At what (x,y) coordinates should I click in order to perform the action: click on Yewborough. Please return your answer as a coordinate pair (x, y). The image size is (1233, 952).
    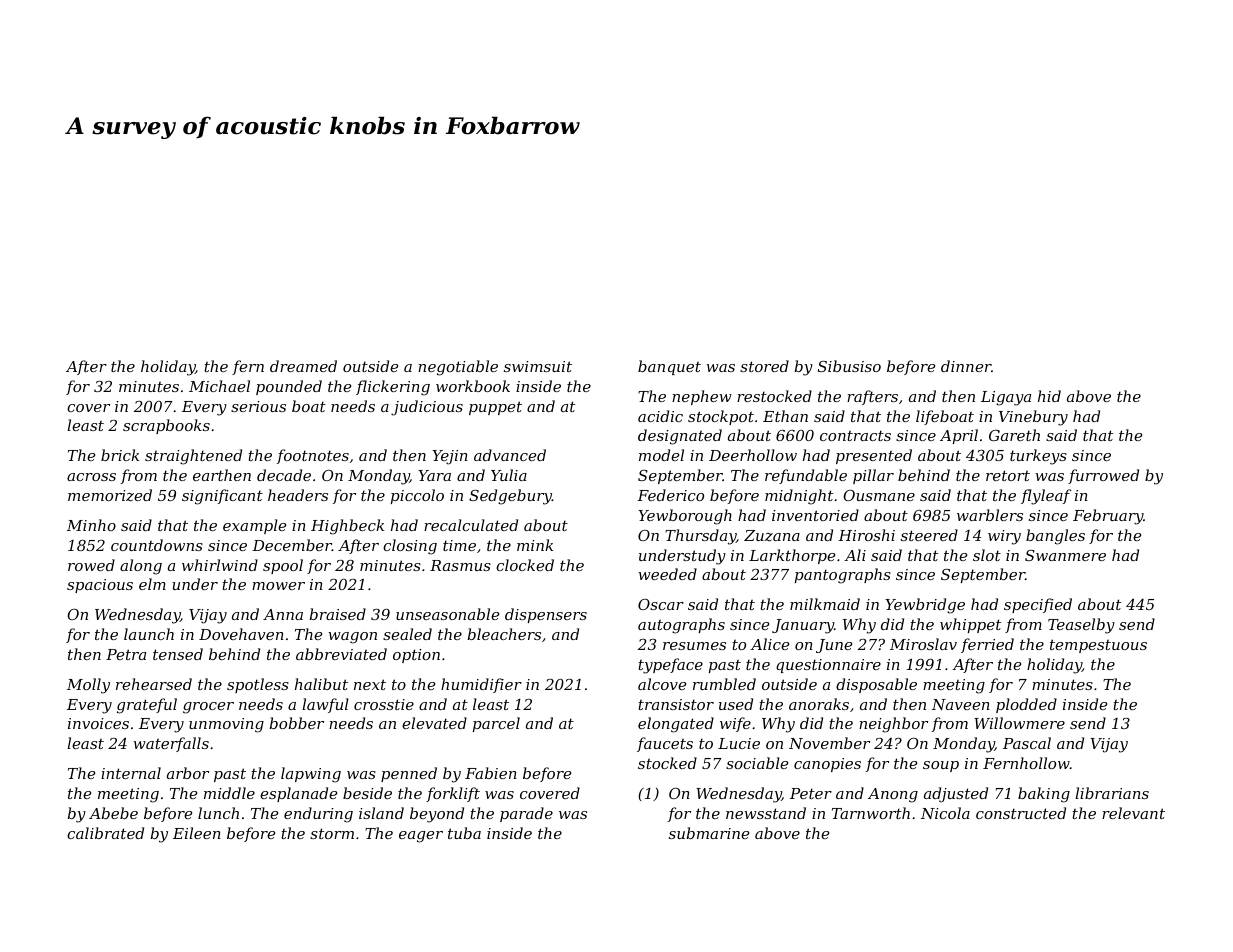
    Looking at the image, I should click on (685, 517).
